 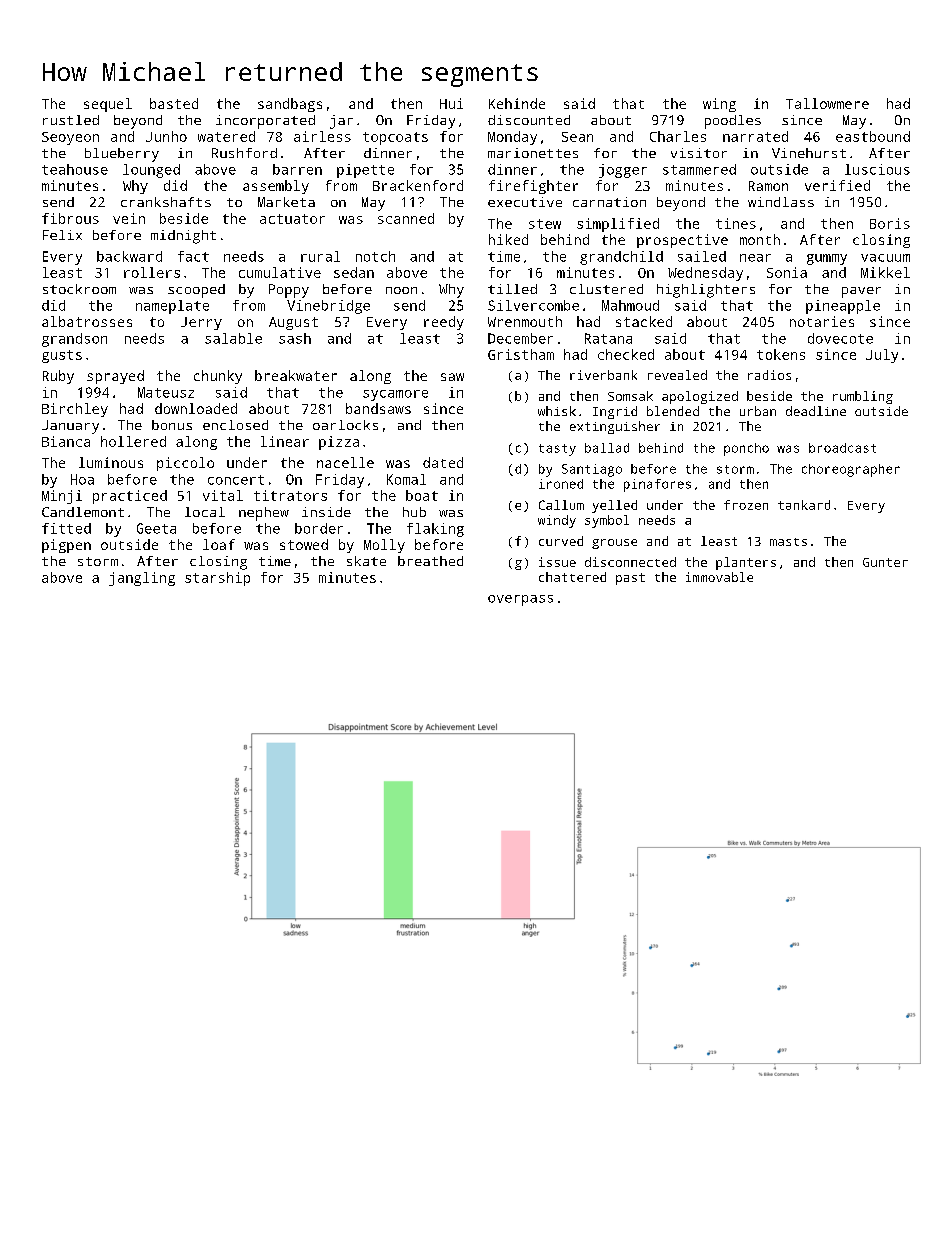 What do you see at coordinates (70, 218) in the page?
I see `fibrous` at bounding box center [70, 218].
